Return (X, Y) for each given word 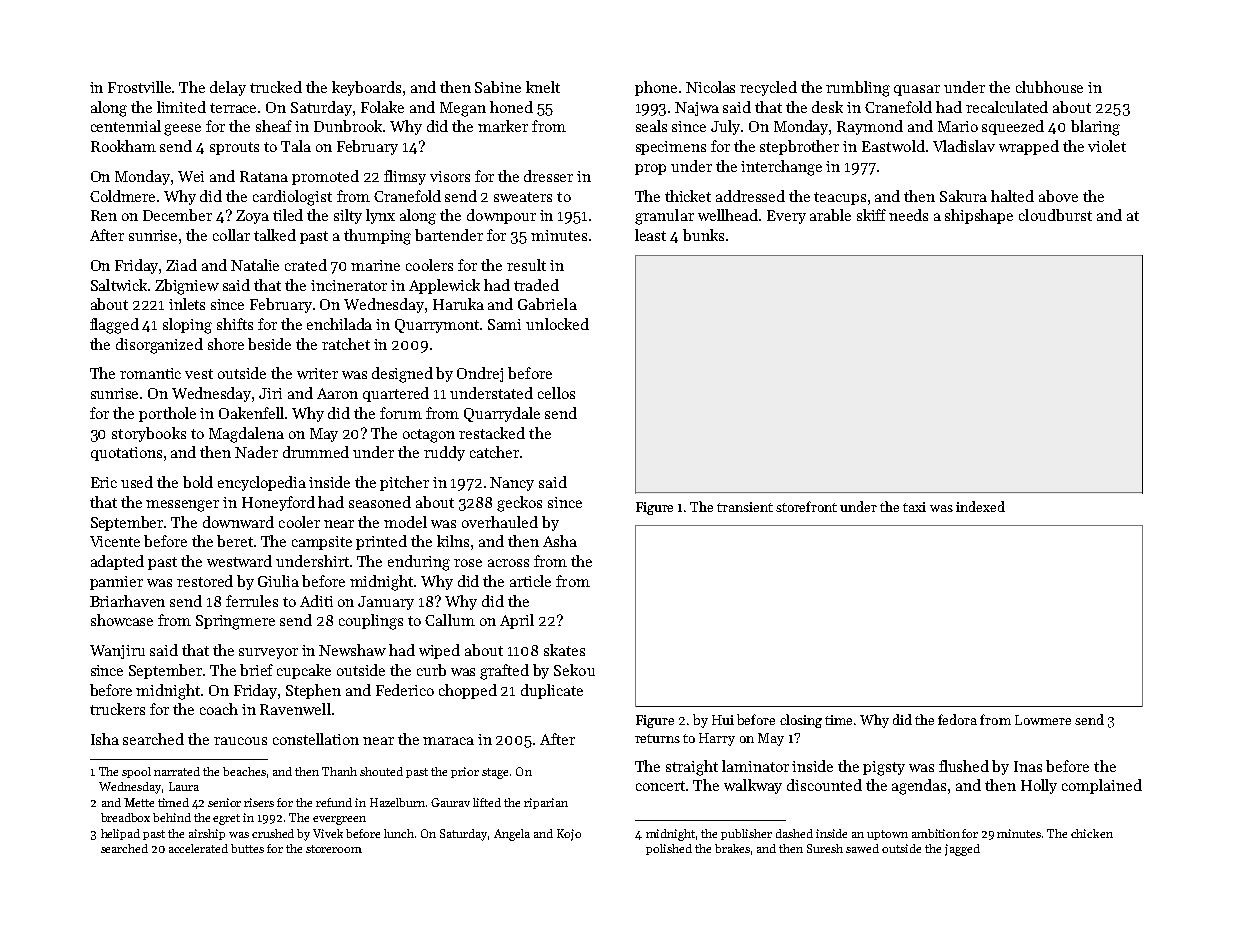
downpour (501, 216)
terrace (233, 108)
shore (226, 344)
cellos (556, 393)
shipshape (979, 216)
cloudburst (1055, 215)
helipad (120, 834)
